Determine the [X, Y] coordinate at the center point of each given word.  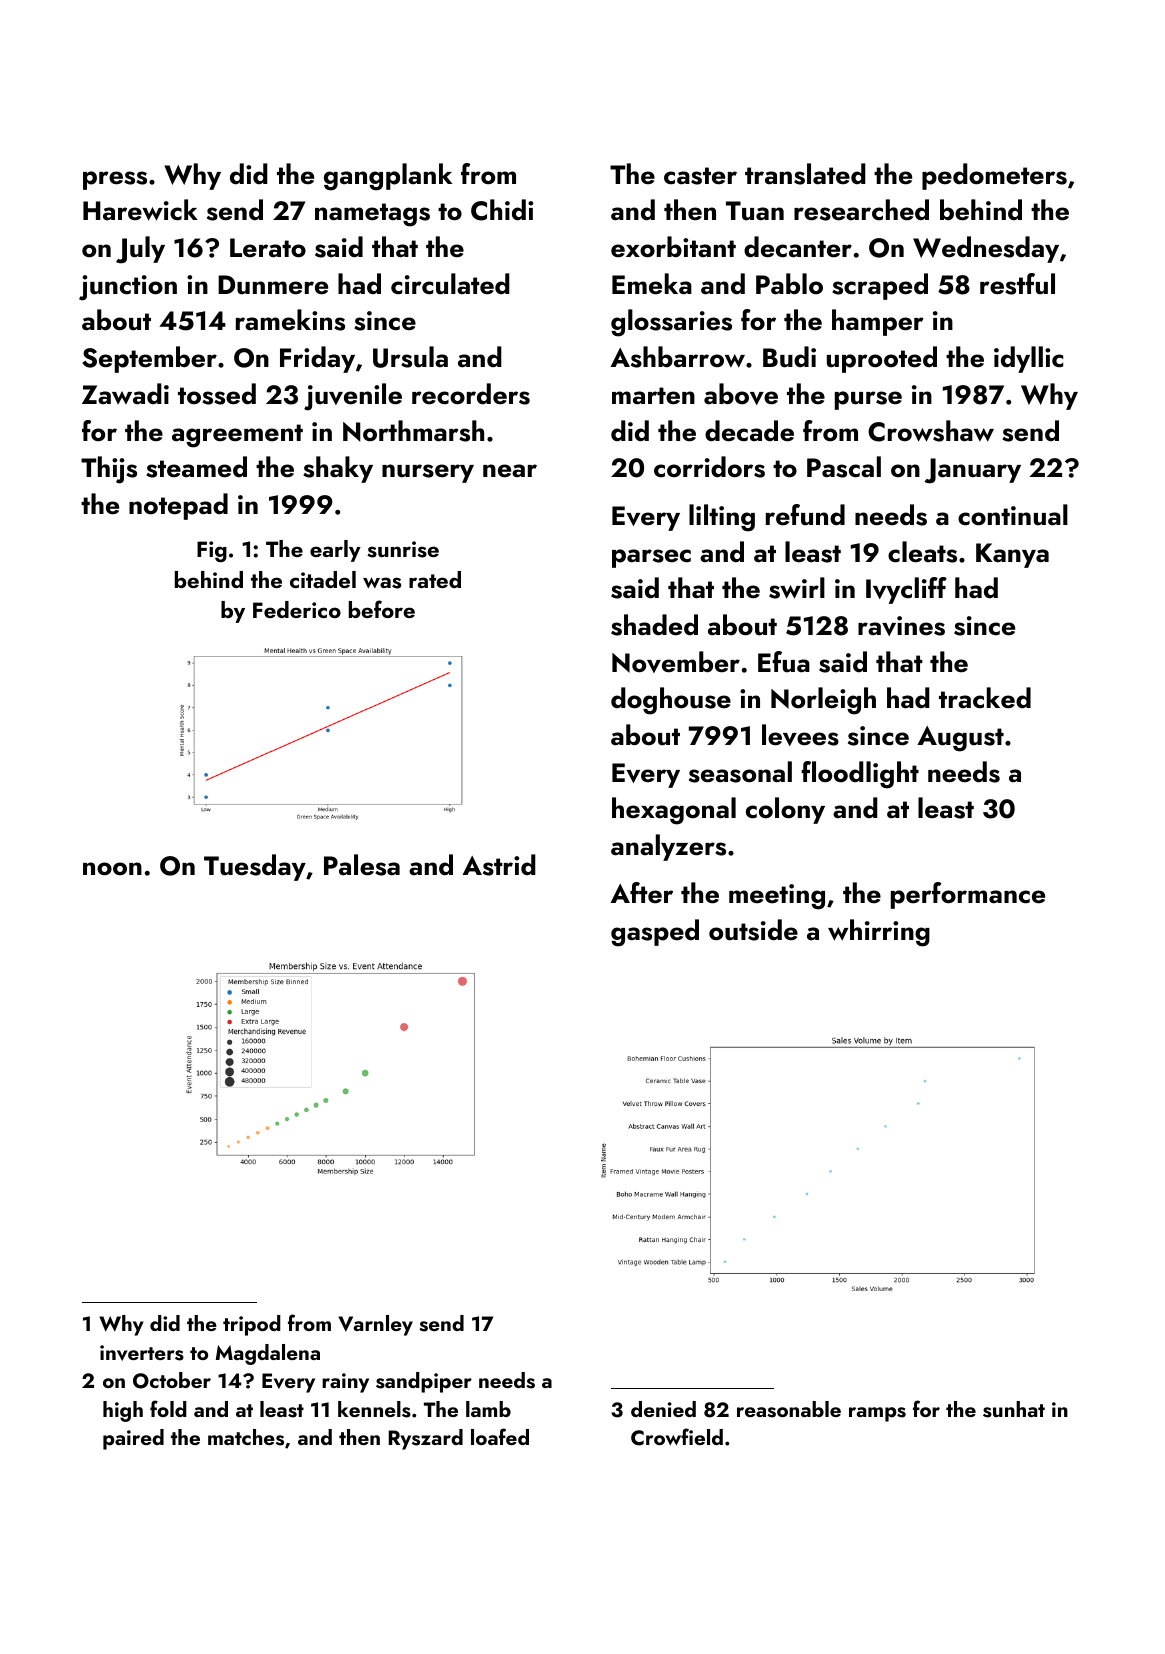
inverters [142, 1353]
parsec [651, 558]
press [115, 180]
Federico [297, 609]
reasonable [789, 1409]
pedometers [994, 176]
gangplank [388, 177]
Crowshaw [931, 431]
